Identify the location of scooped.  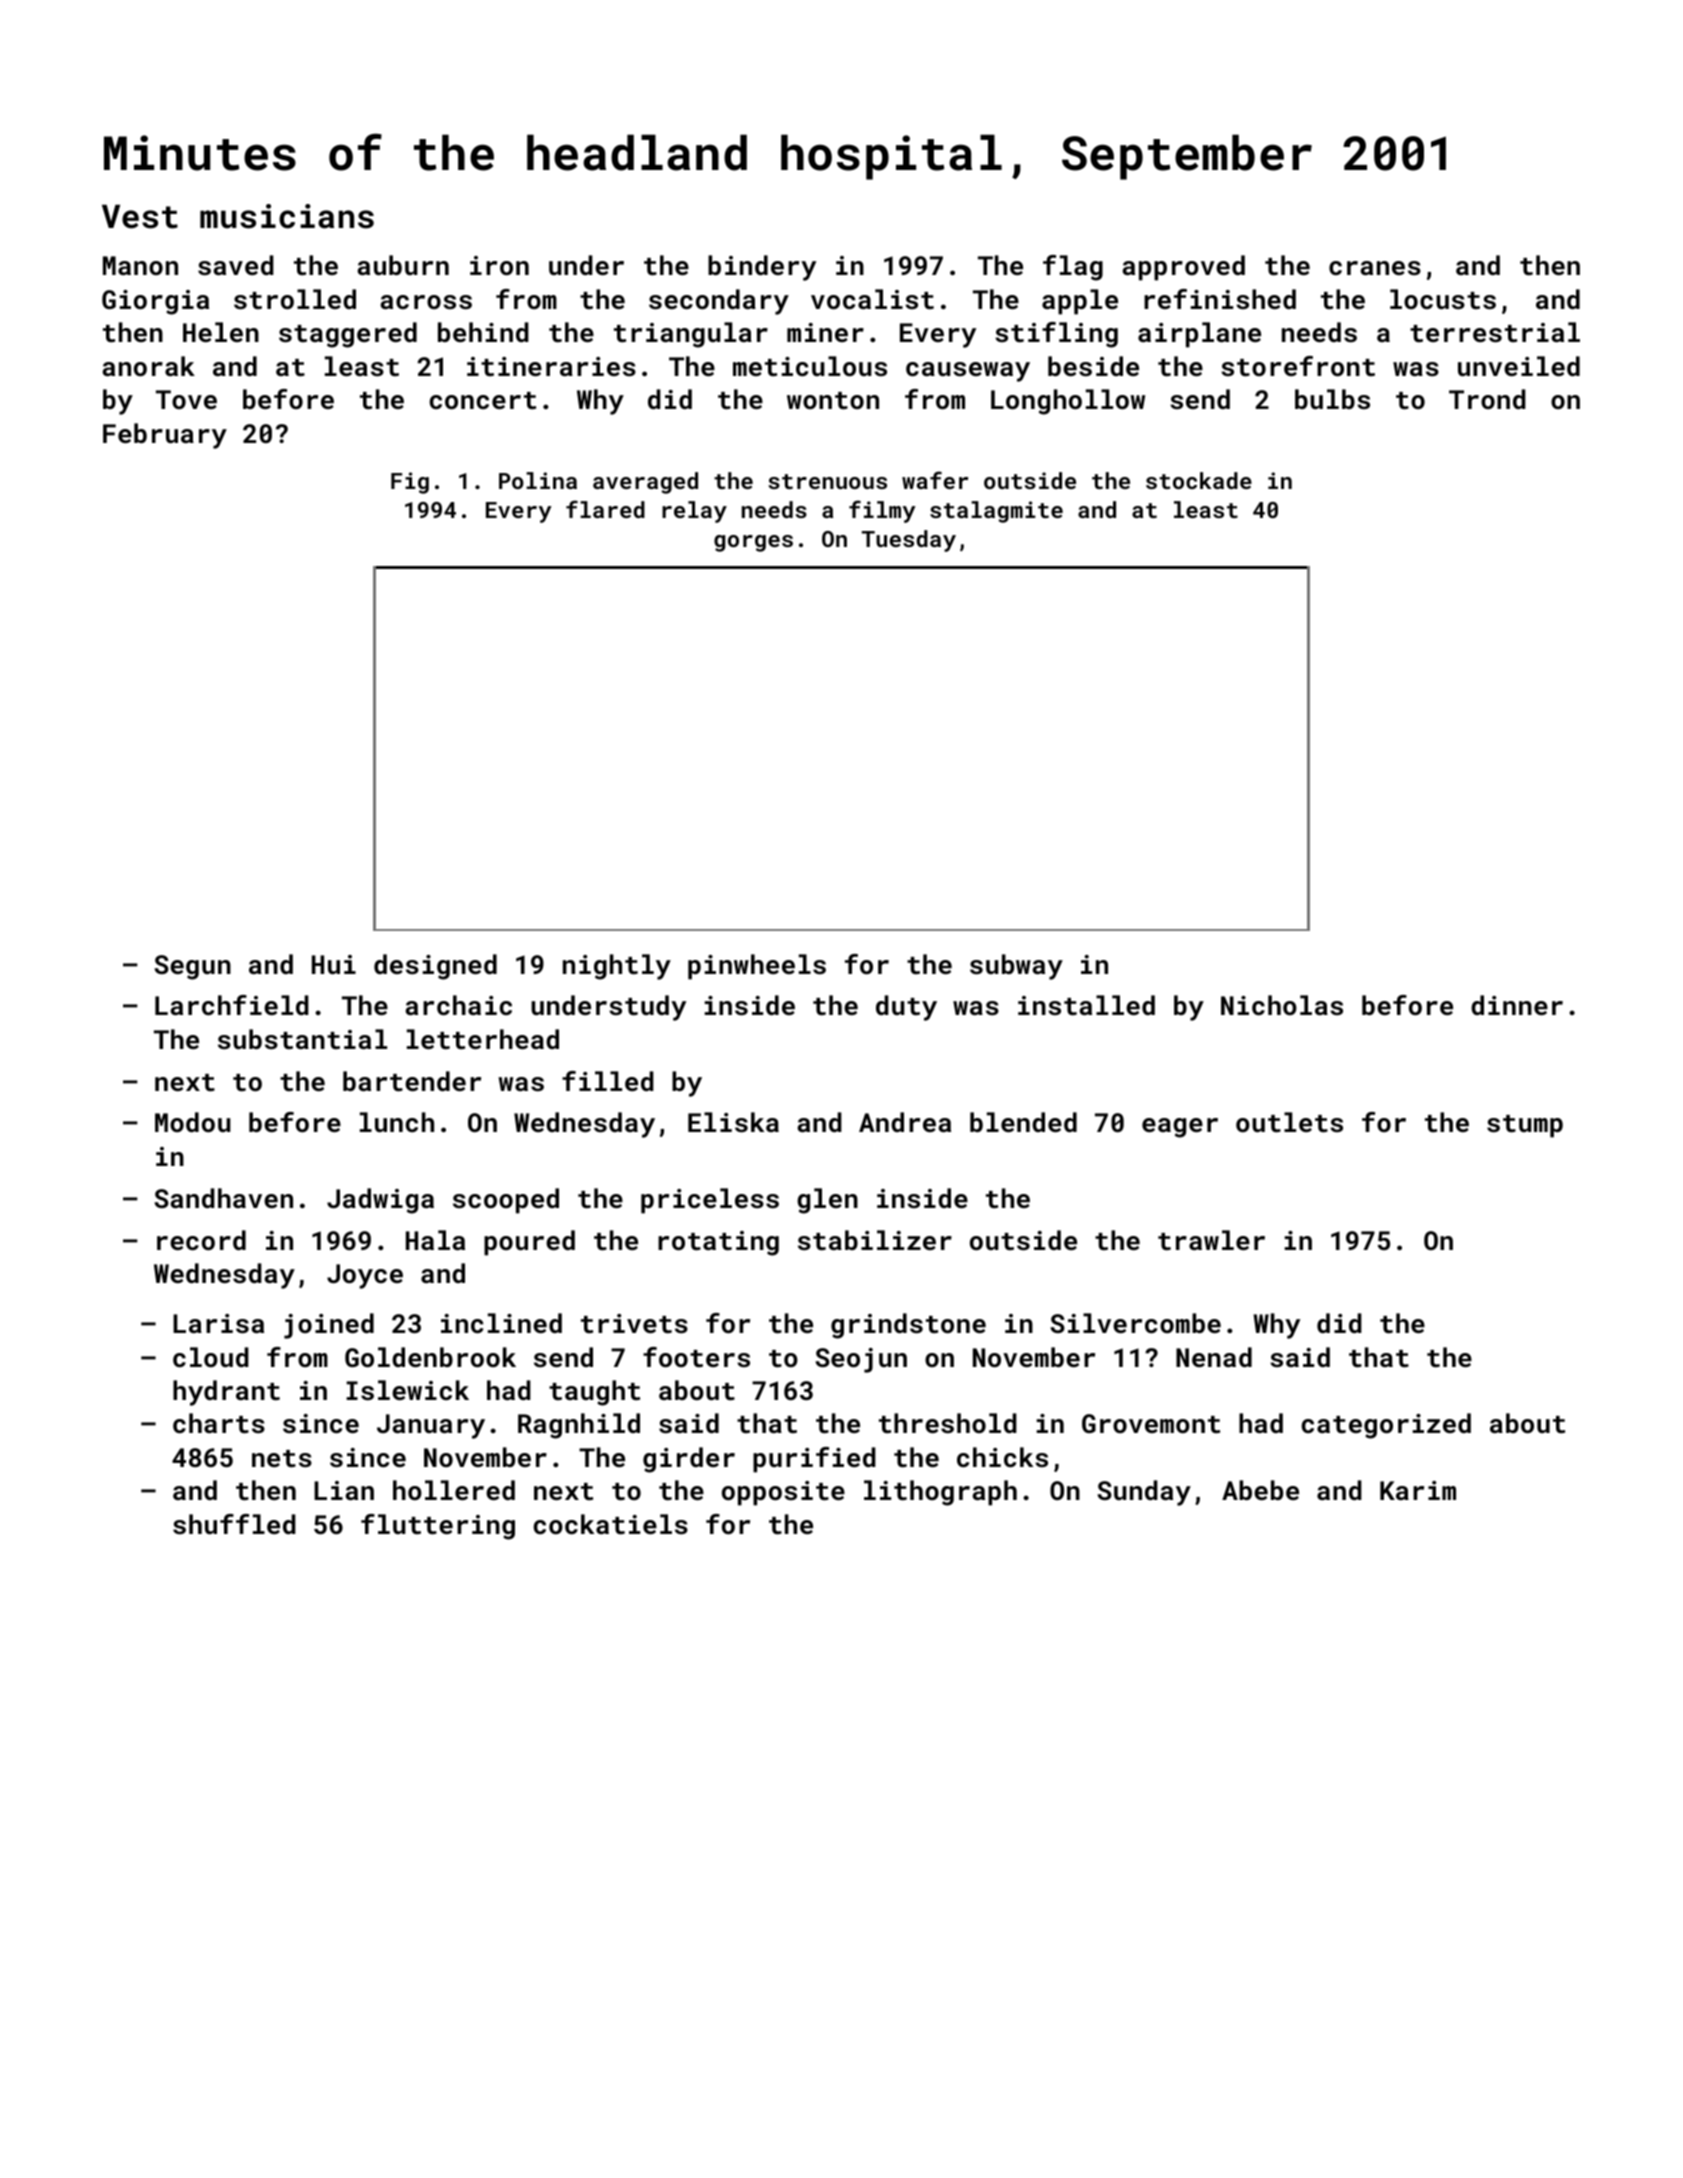
(506, 1201).
